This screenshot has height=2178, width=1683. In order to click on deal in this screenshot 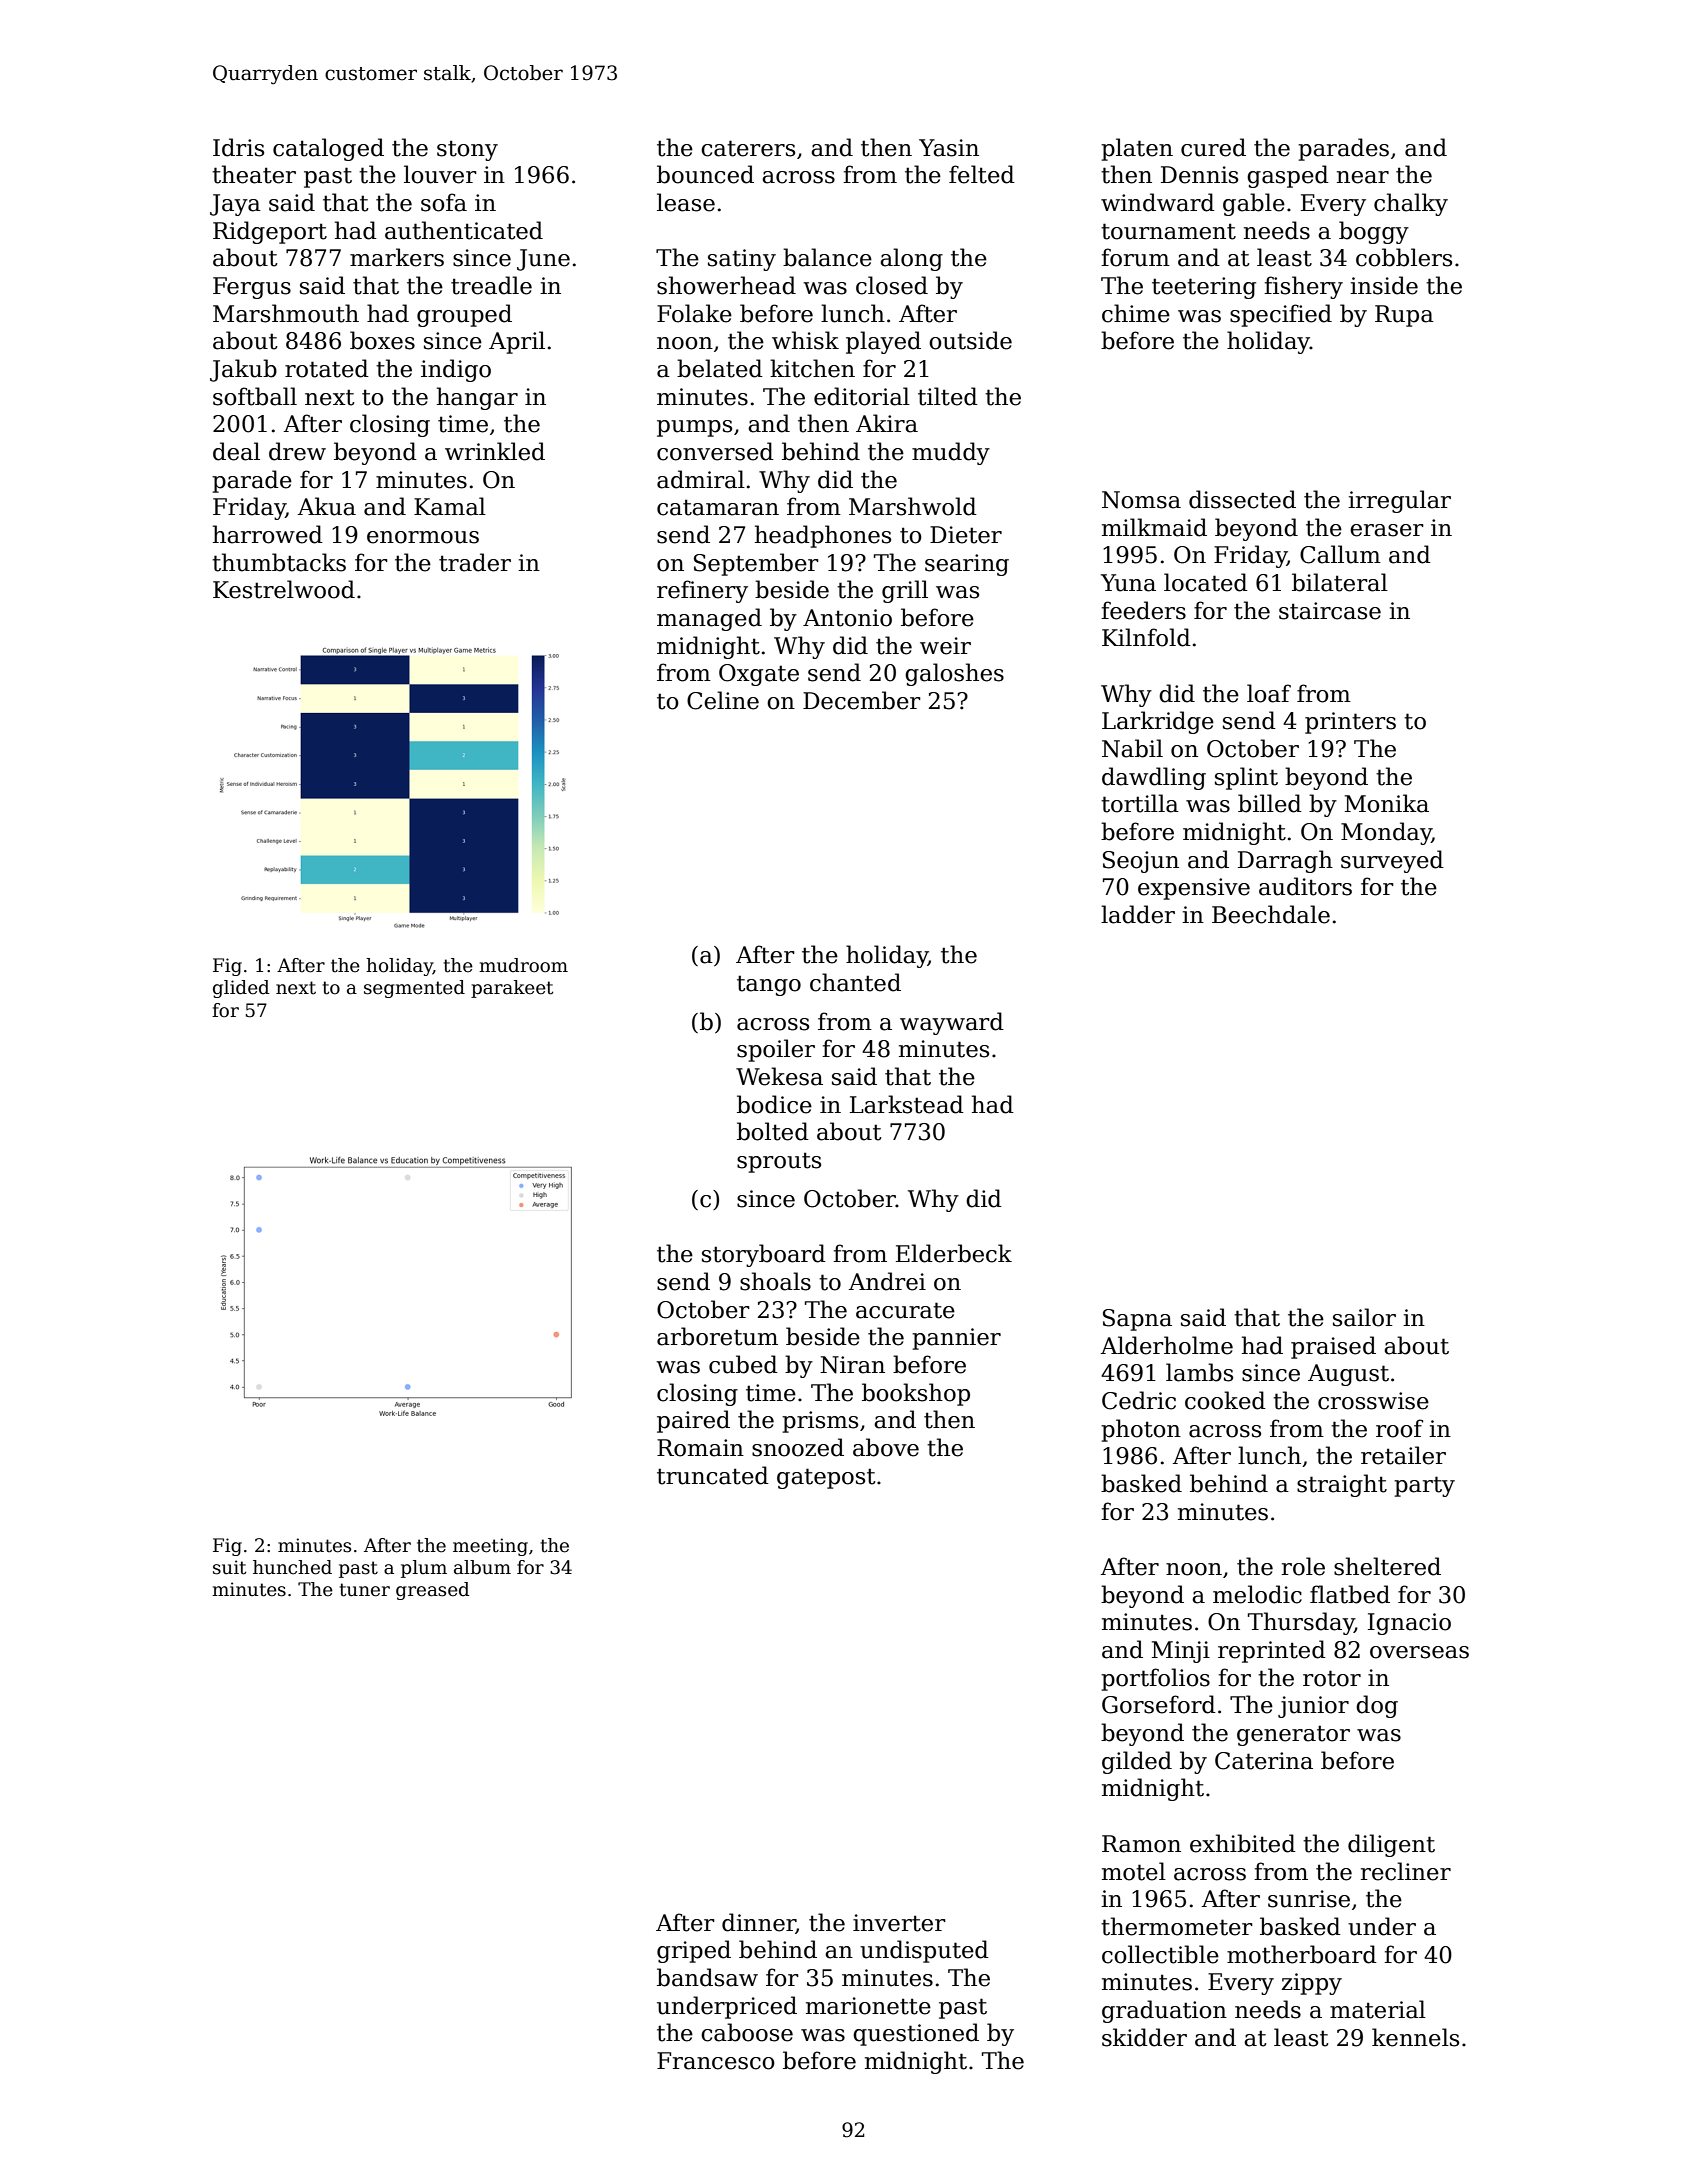, I will do `click(236, 451)`.
